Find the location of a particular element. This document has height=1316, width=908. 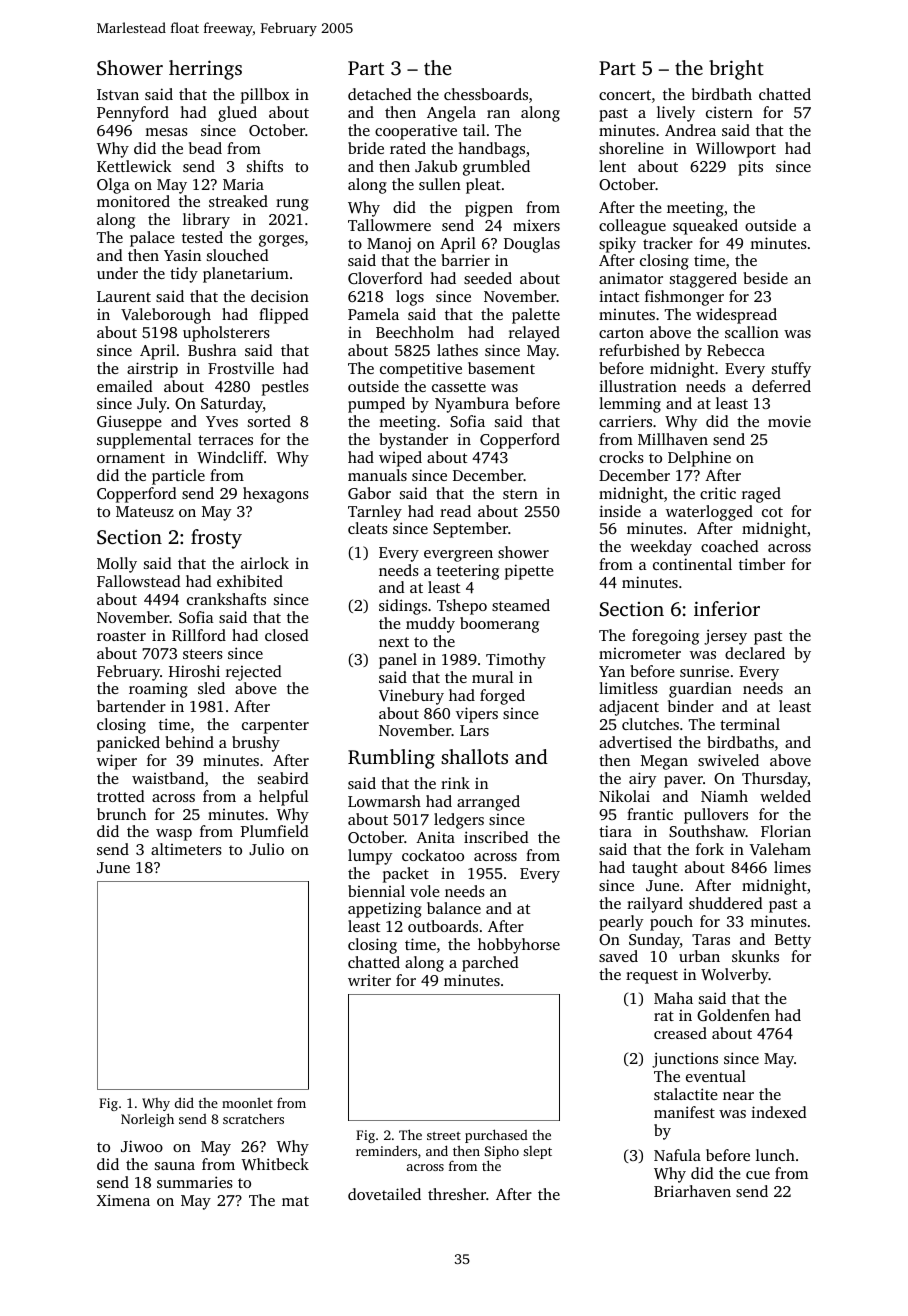

sorted is located at coordinates (269, 421).
